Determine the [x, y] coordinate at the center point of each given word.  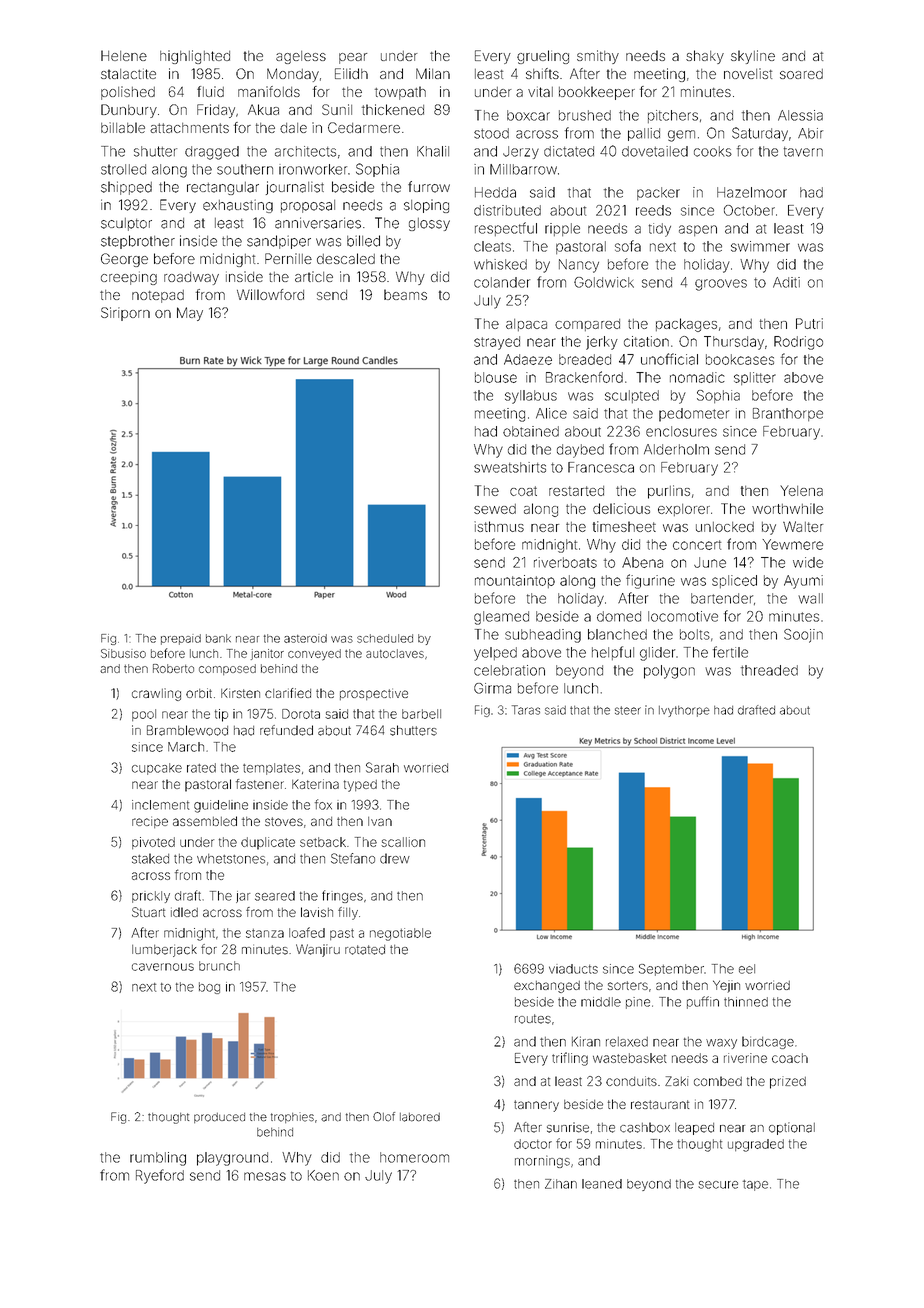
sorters [628, 985]
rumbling [158, 1159]
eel [747, 969]
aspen [698, 230]
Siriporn [125, 314]
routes [533, 1019]
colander [502, 282]
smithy [598, 57]
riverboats [565, 562]
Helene [124, 55]
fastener [260, 784]
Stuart [148, 912]
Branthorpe [788, 414]
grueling [543, 57]
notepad [158, 296]
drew [395, 858]
